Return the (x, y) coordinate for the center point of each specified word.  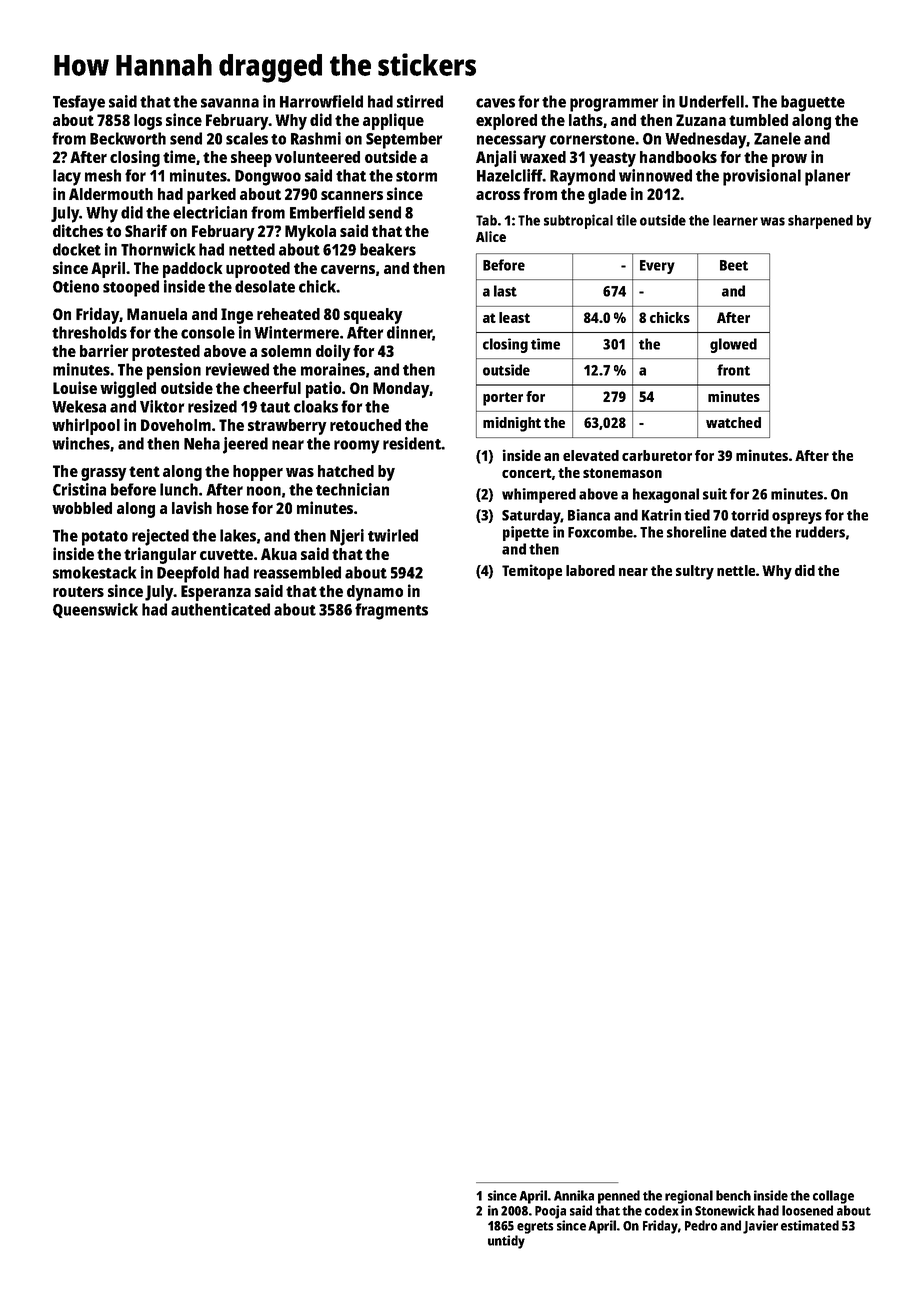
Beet (734, 265)
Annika (574, 1195)
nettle (736, 570)
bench (733, 1195)
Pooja (550, 1212)
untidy (506, 1242)
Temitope (532, 572)
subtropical (578, 221)
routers (78, 591)
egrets (535, 1228)
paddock (193, 270)
